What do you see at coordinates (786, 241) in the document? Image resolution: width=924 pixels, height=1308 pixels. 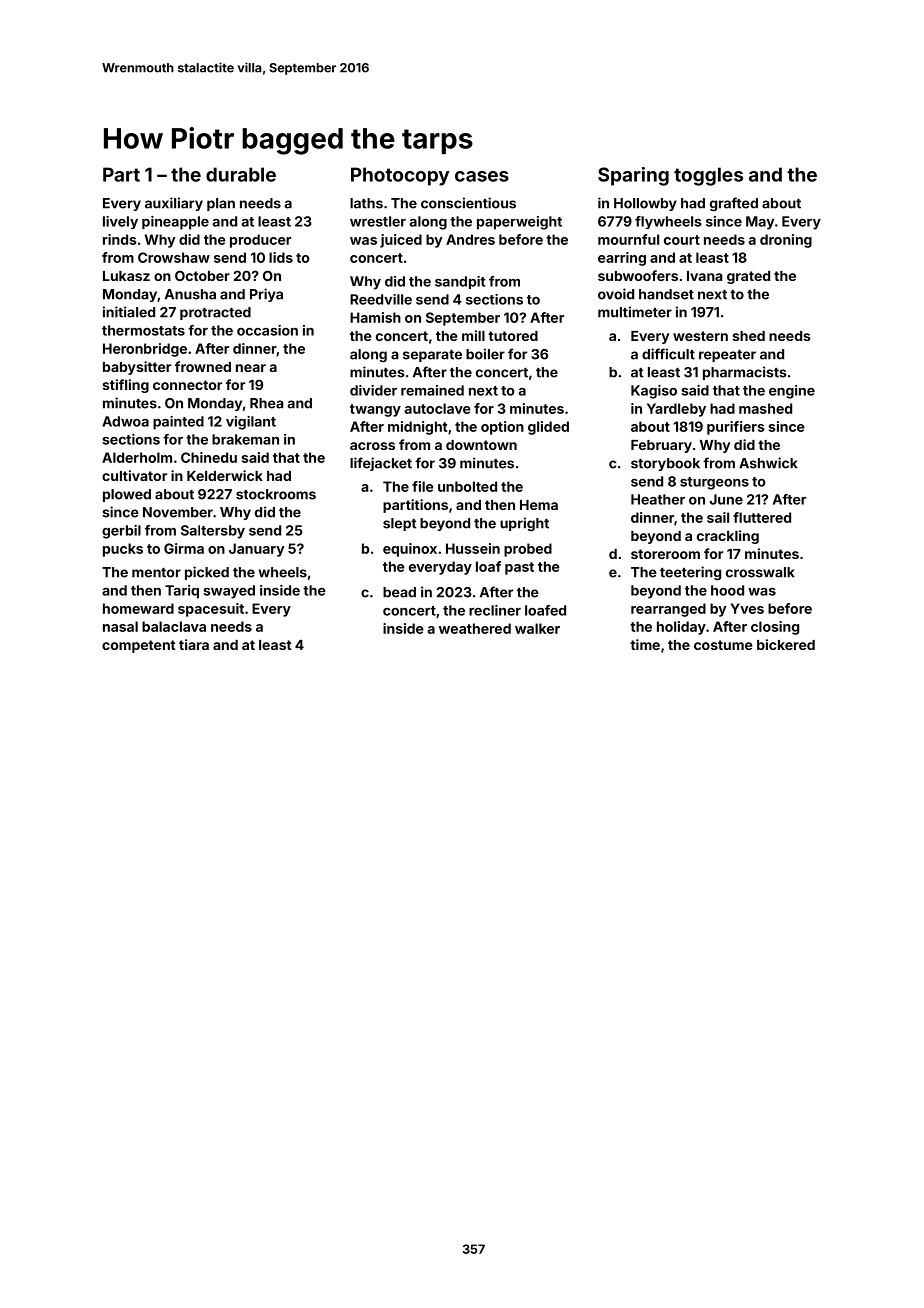 I see `droning` at bounding box center [786, 241].
